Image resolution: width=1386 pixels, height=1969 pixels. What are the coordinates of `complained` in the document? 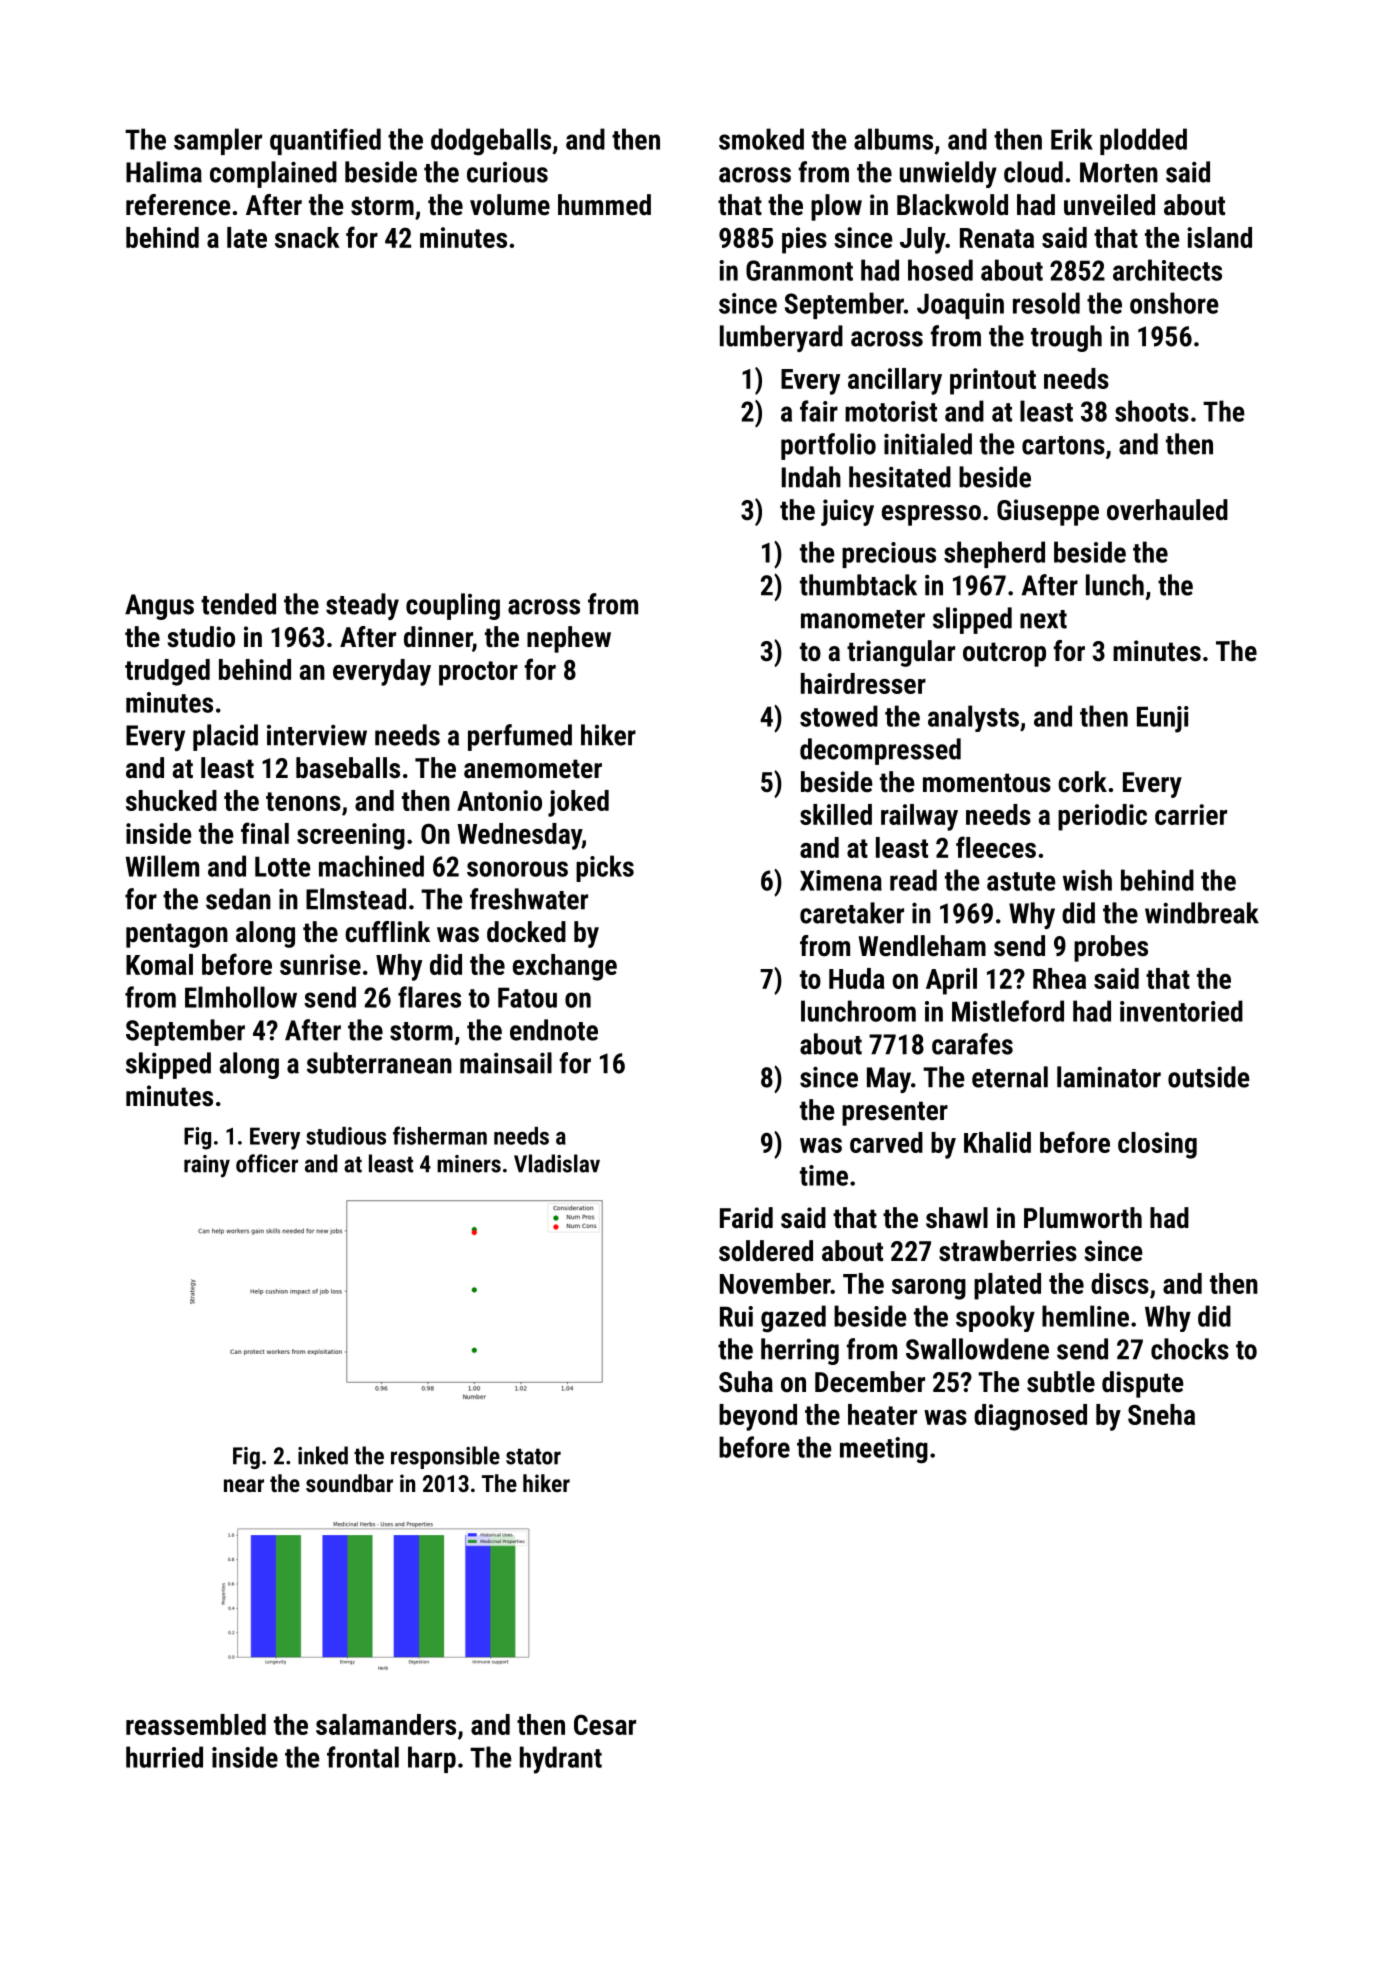 It's located at (273, 174).
